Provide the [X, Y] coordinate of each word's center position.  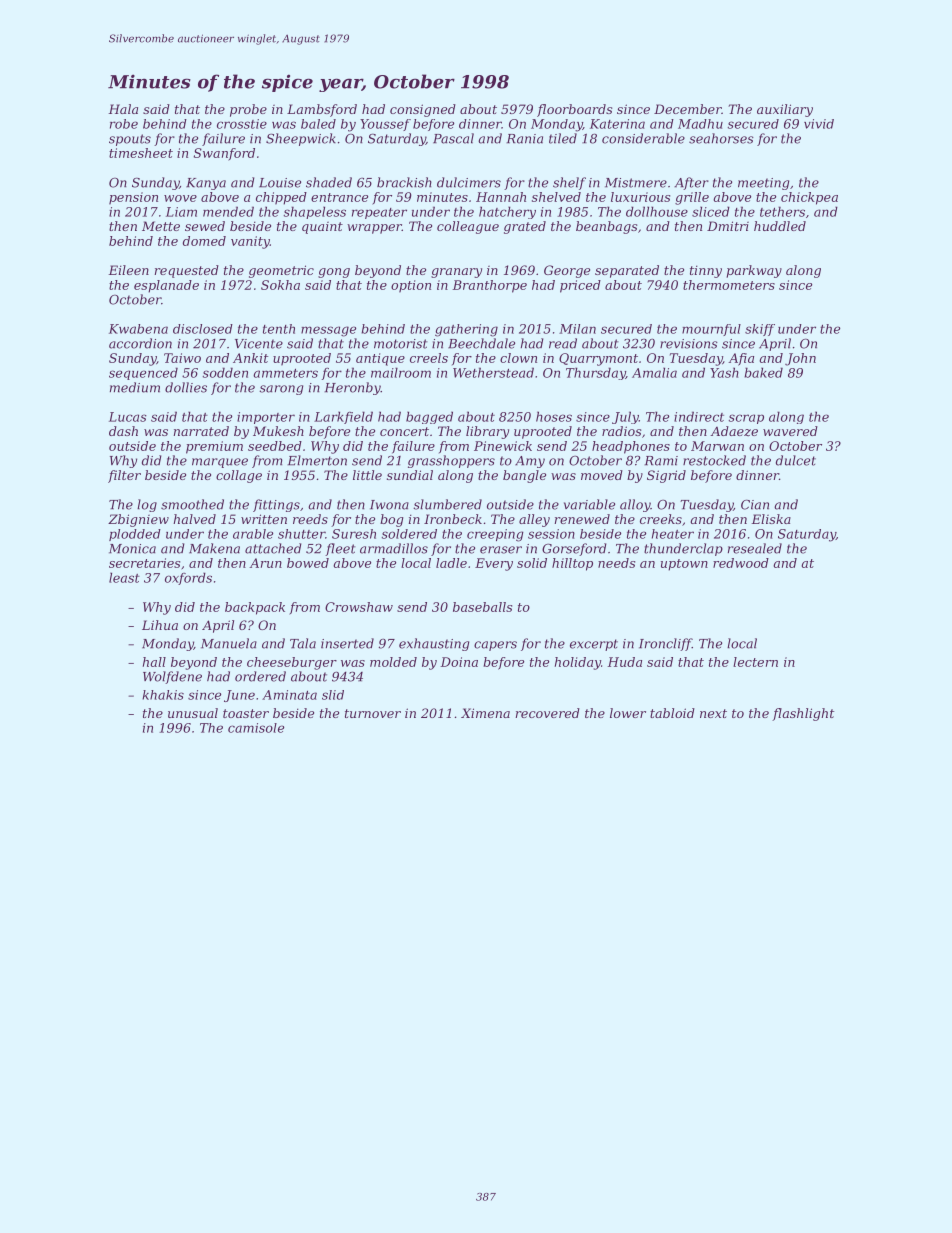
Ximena [485, 713]
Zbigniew [138, 520]
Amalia [654, 372]
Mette [161, 226]
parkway [754, 271]
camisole [256, 728]
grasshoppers [451, 461]
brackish [404, 182]
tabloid [672, 713]
